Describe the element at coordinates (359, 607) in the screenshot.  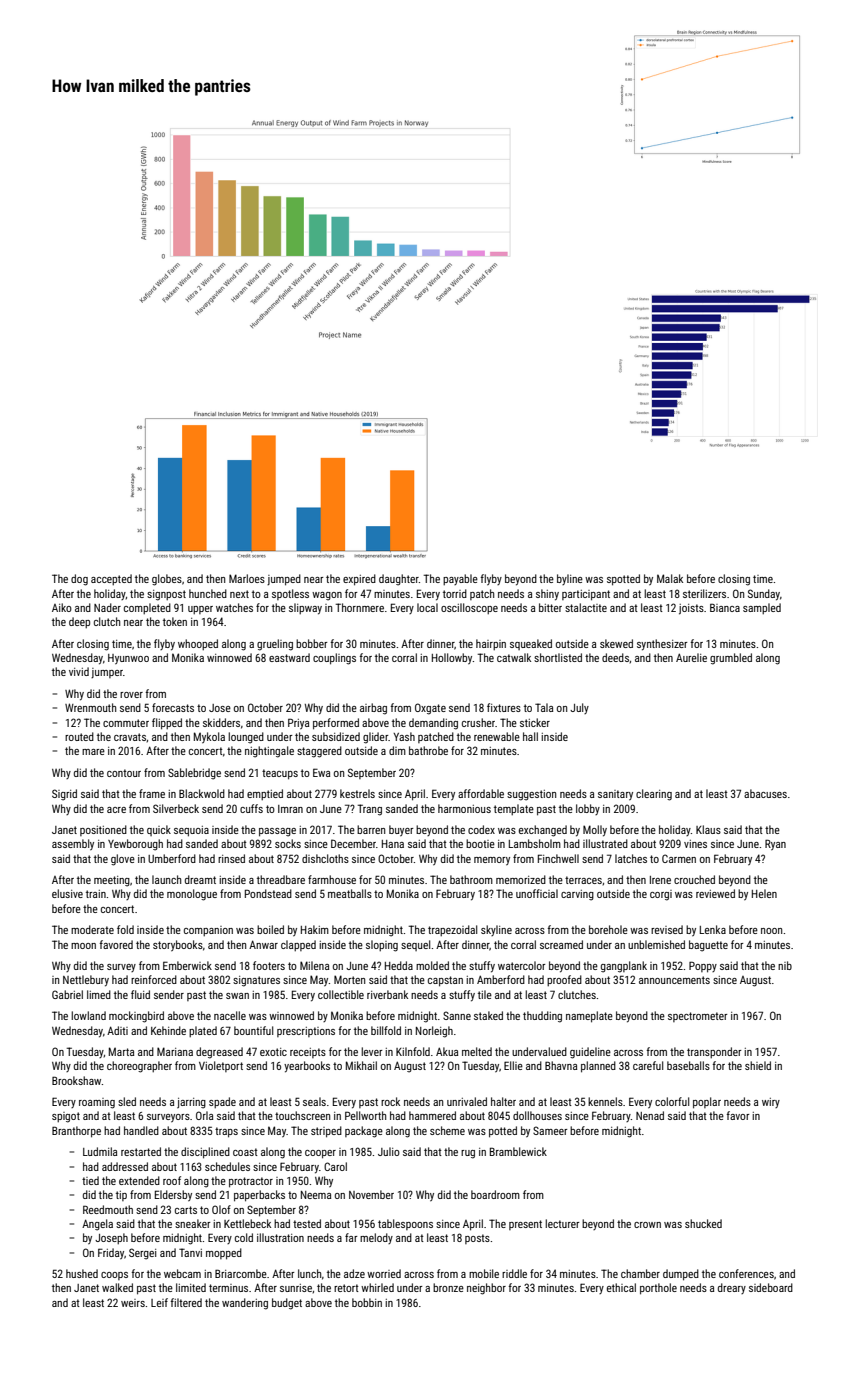
I see `Thornmere` at that location.
